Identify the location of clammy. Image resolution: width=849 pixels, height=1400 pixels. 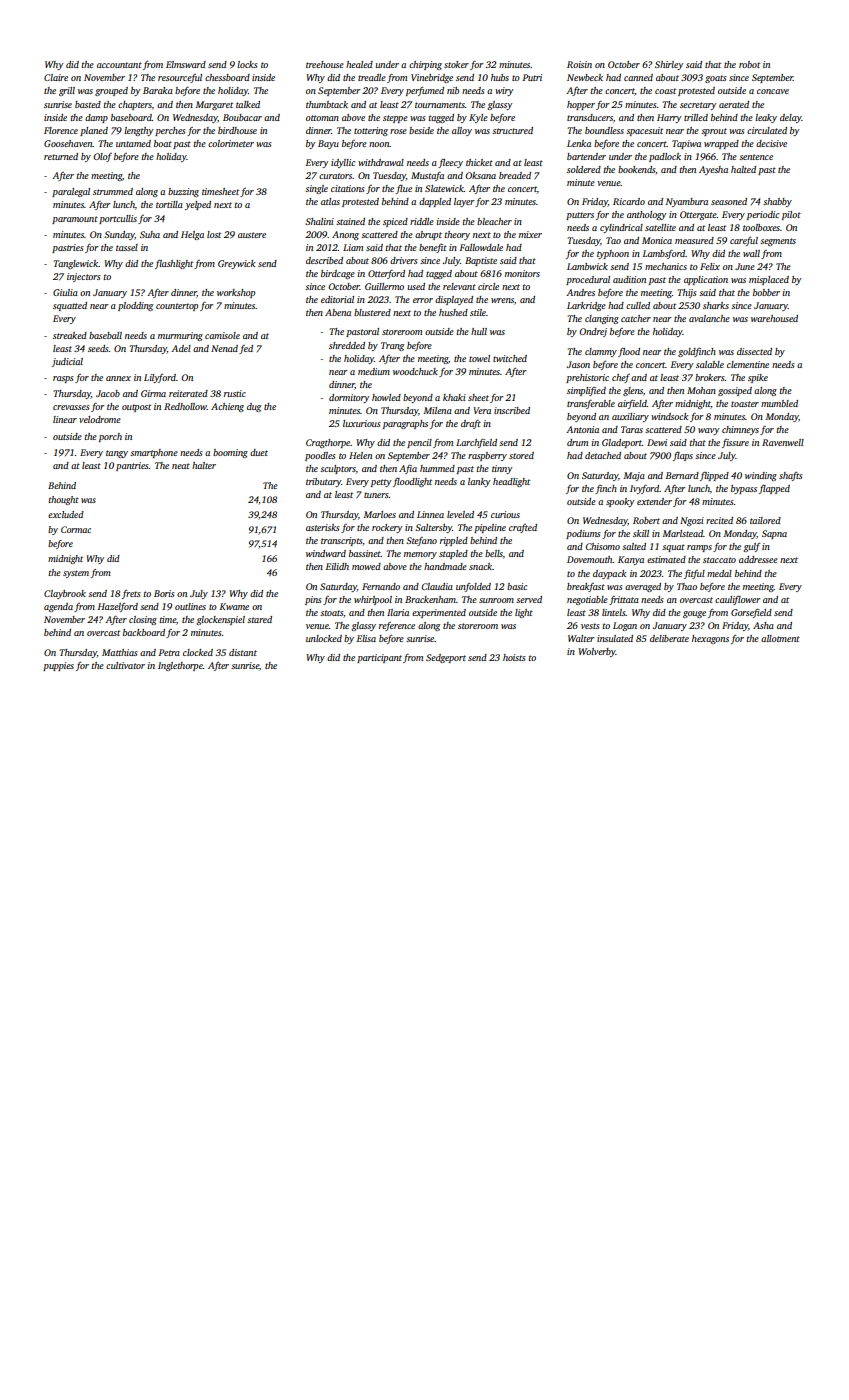
(601, 352).
